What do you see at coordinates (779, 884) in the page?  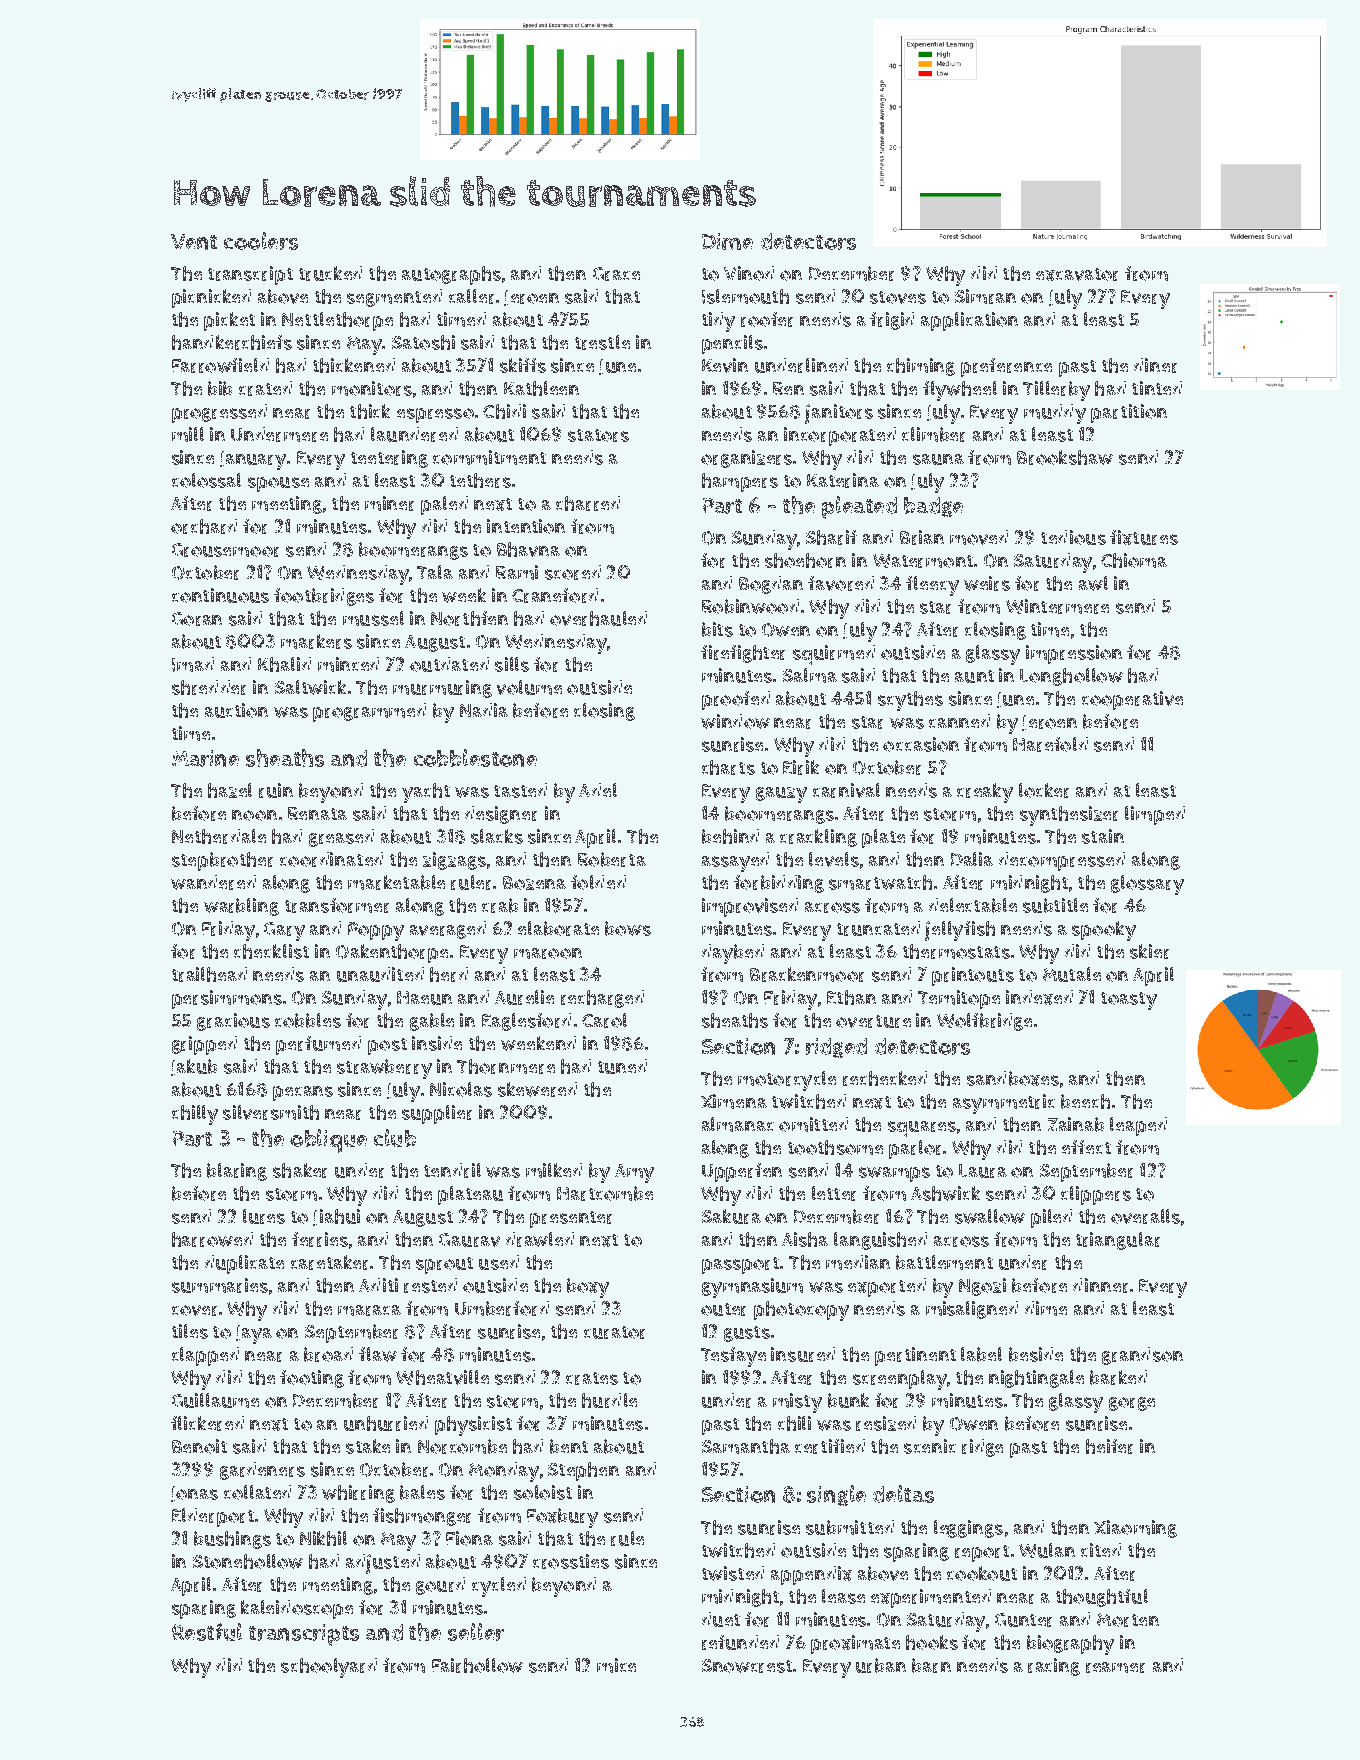 I see `forbidding` at bounding box center [779, 884].
